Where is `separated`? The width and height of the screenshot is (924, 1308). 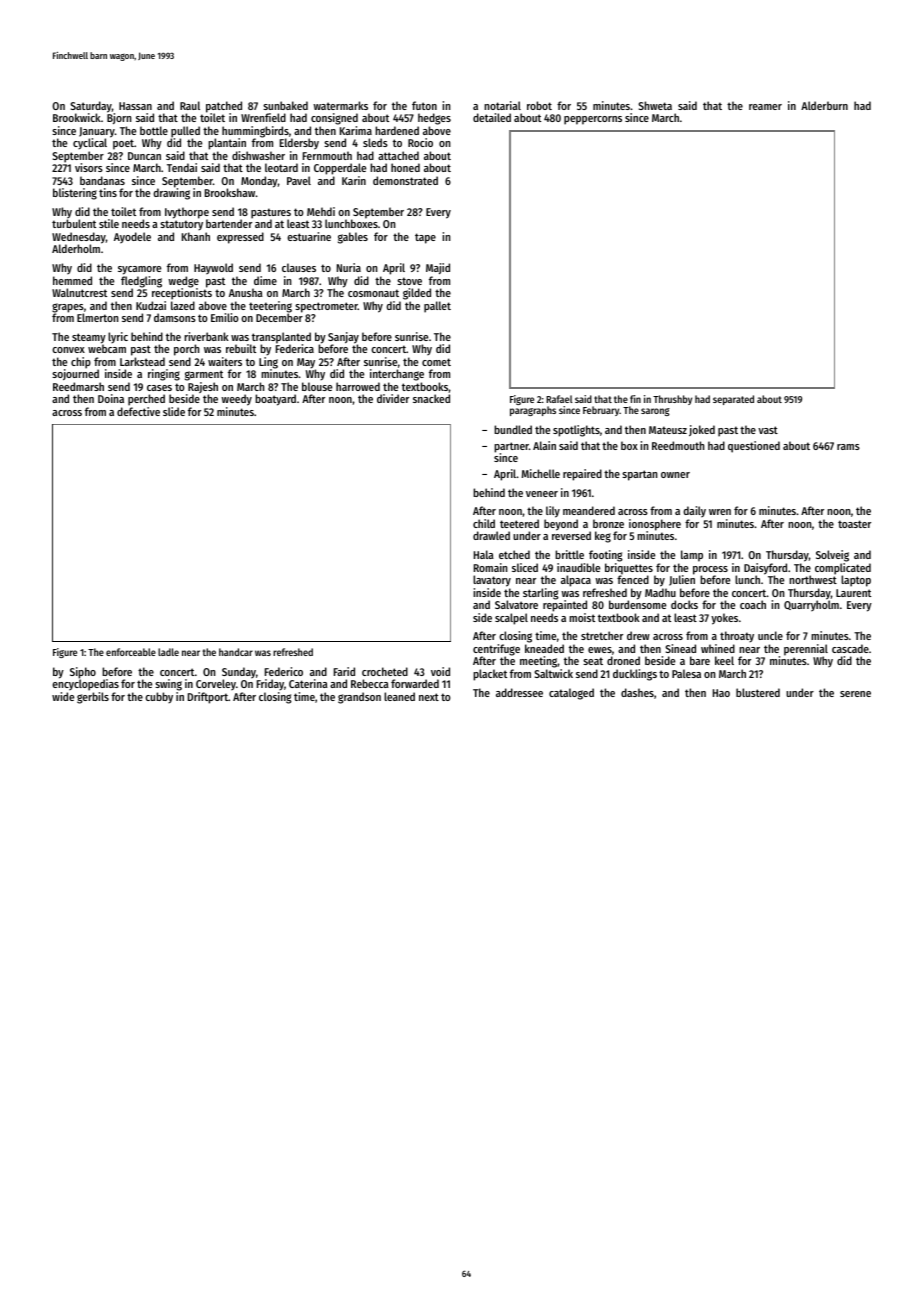 separated is located at coordinates (733, 400).
